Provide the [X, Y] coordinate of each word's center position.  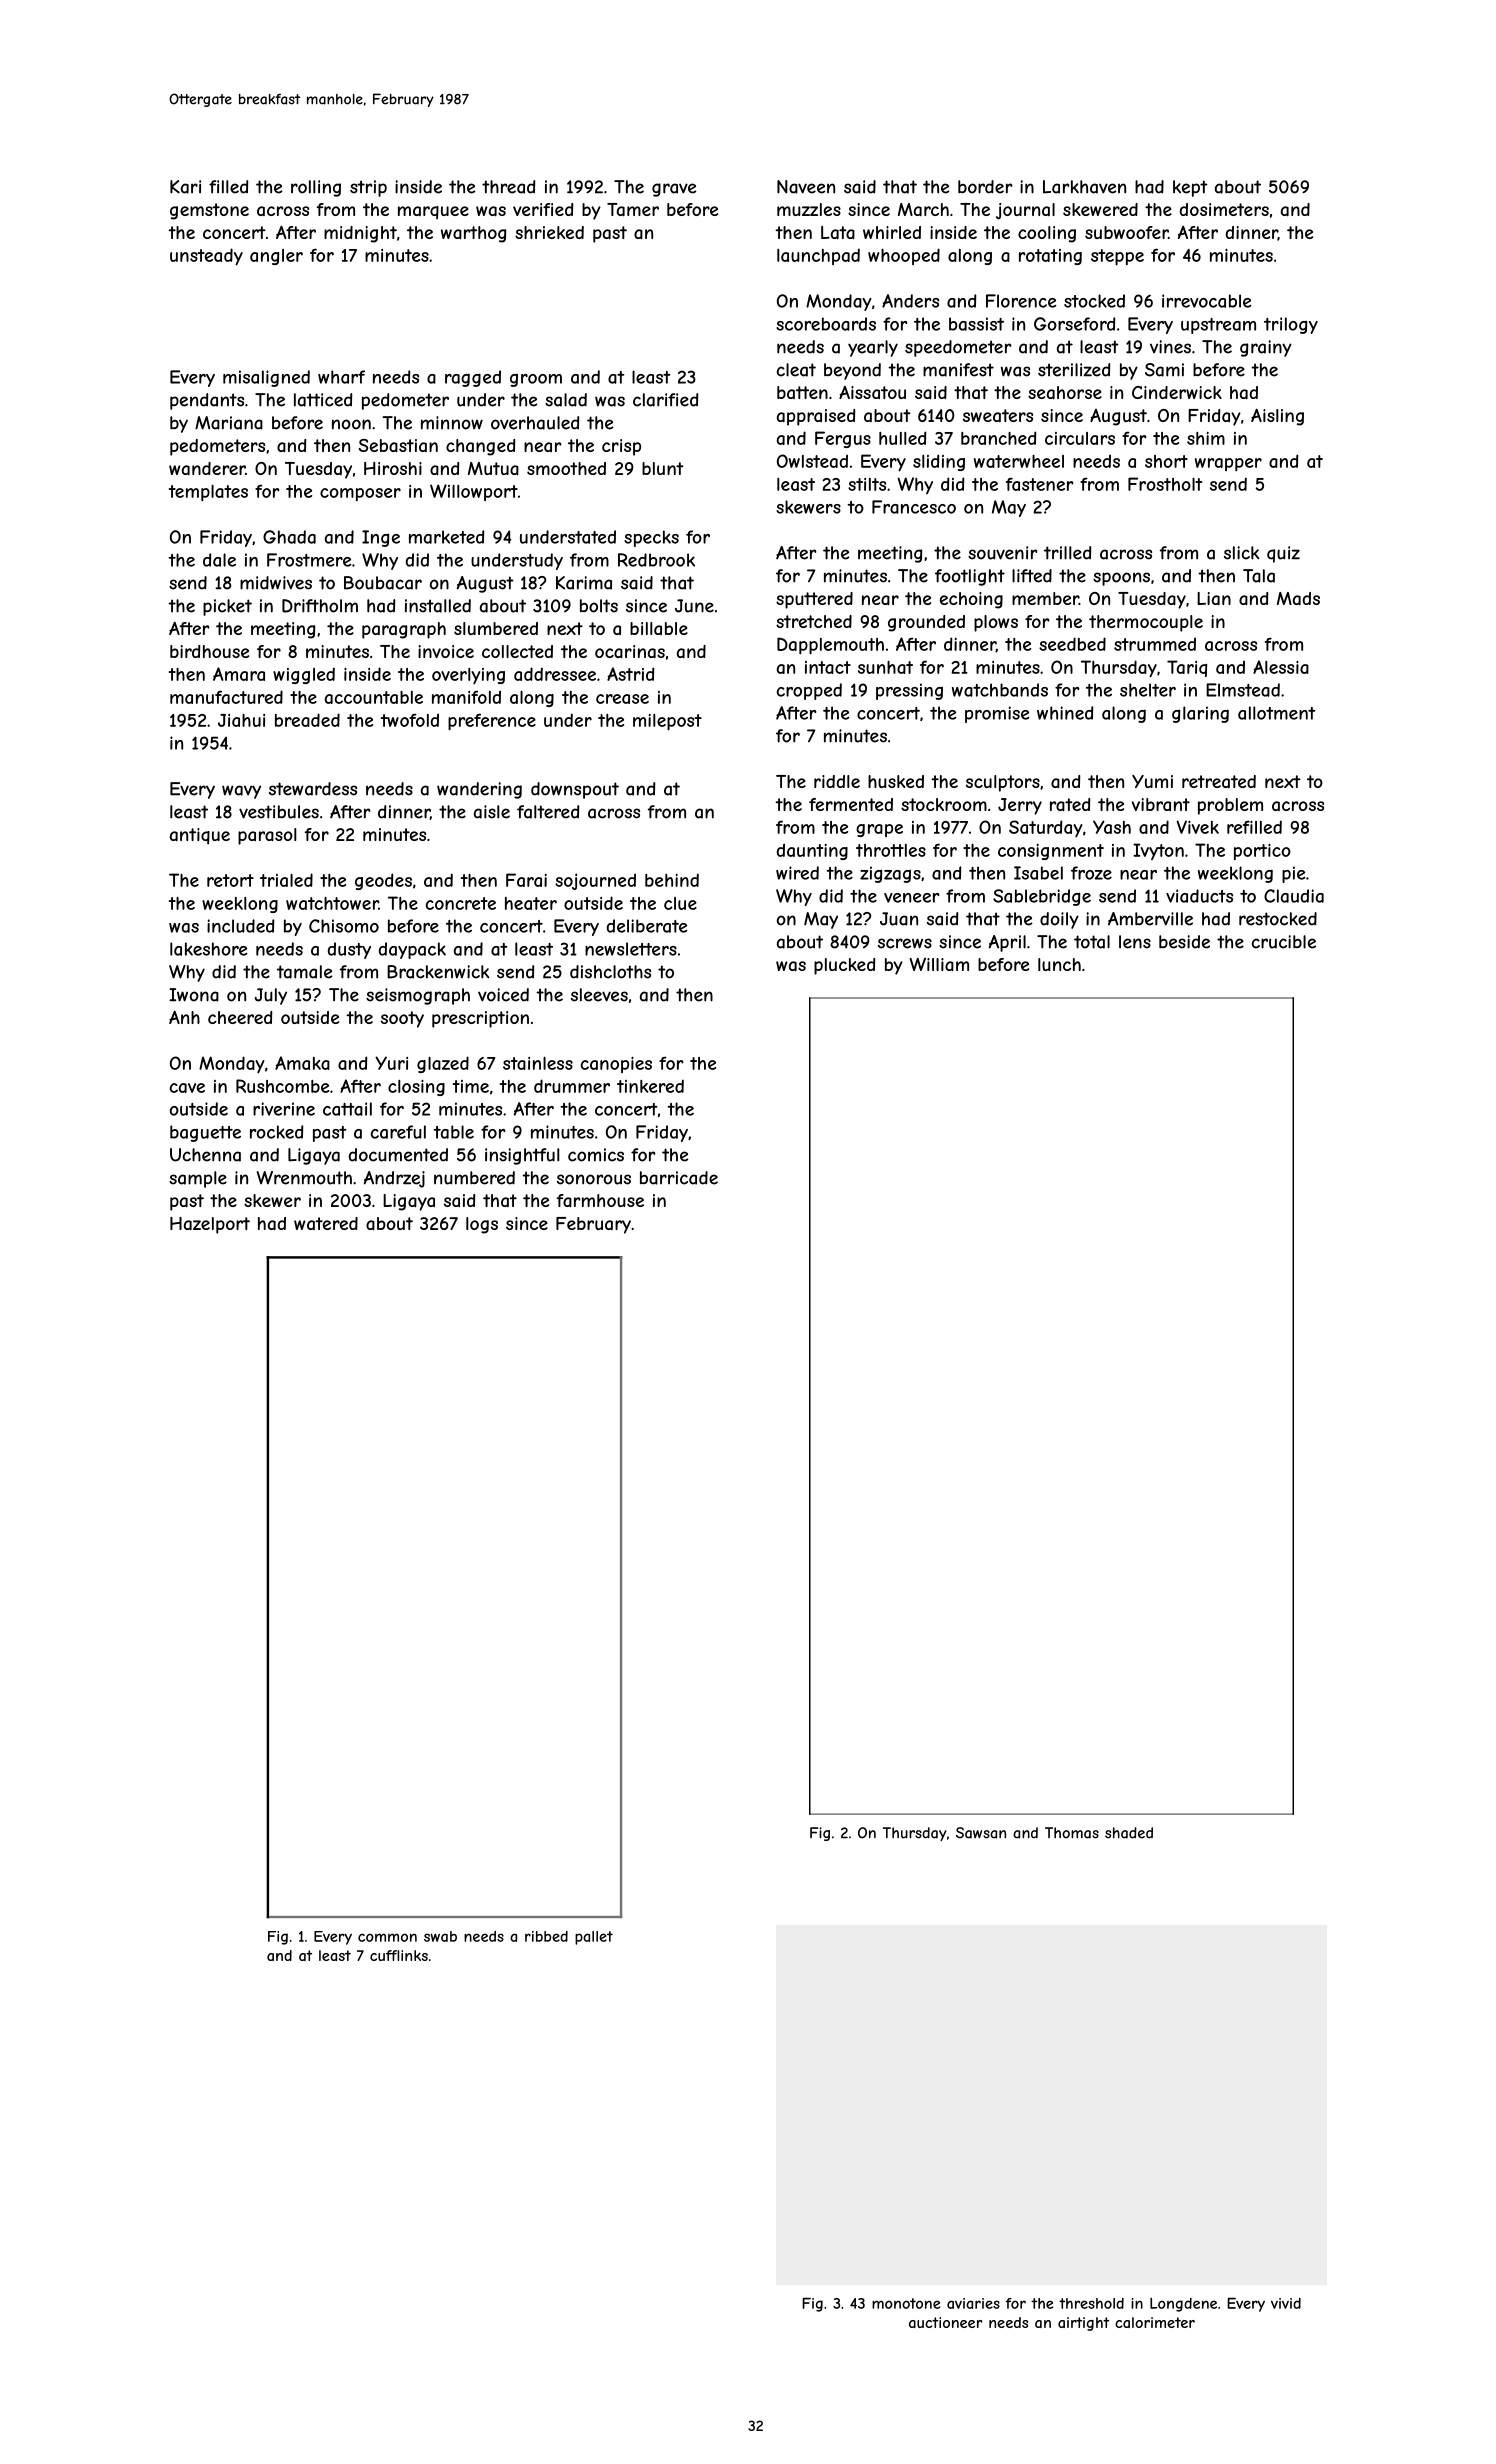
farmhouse [600, 1200]
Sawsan [981, 1833]
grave [674, 190]
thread [508, 187]
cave [187, 1088]
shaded [1129, 1833]
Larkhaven [1084, 187]
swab [440, 1936]
